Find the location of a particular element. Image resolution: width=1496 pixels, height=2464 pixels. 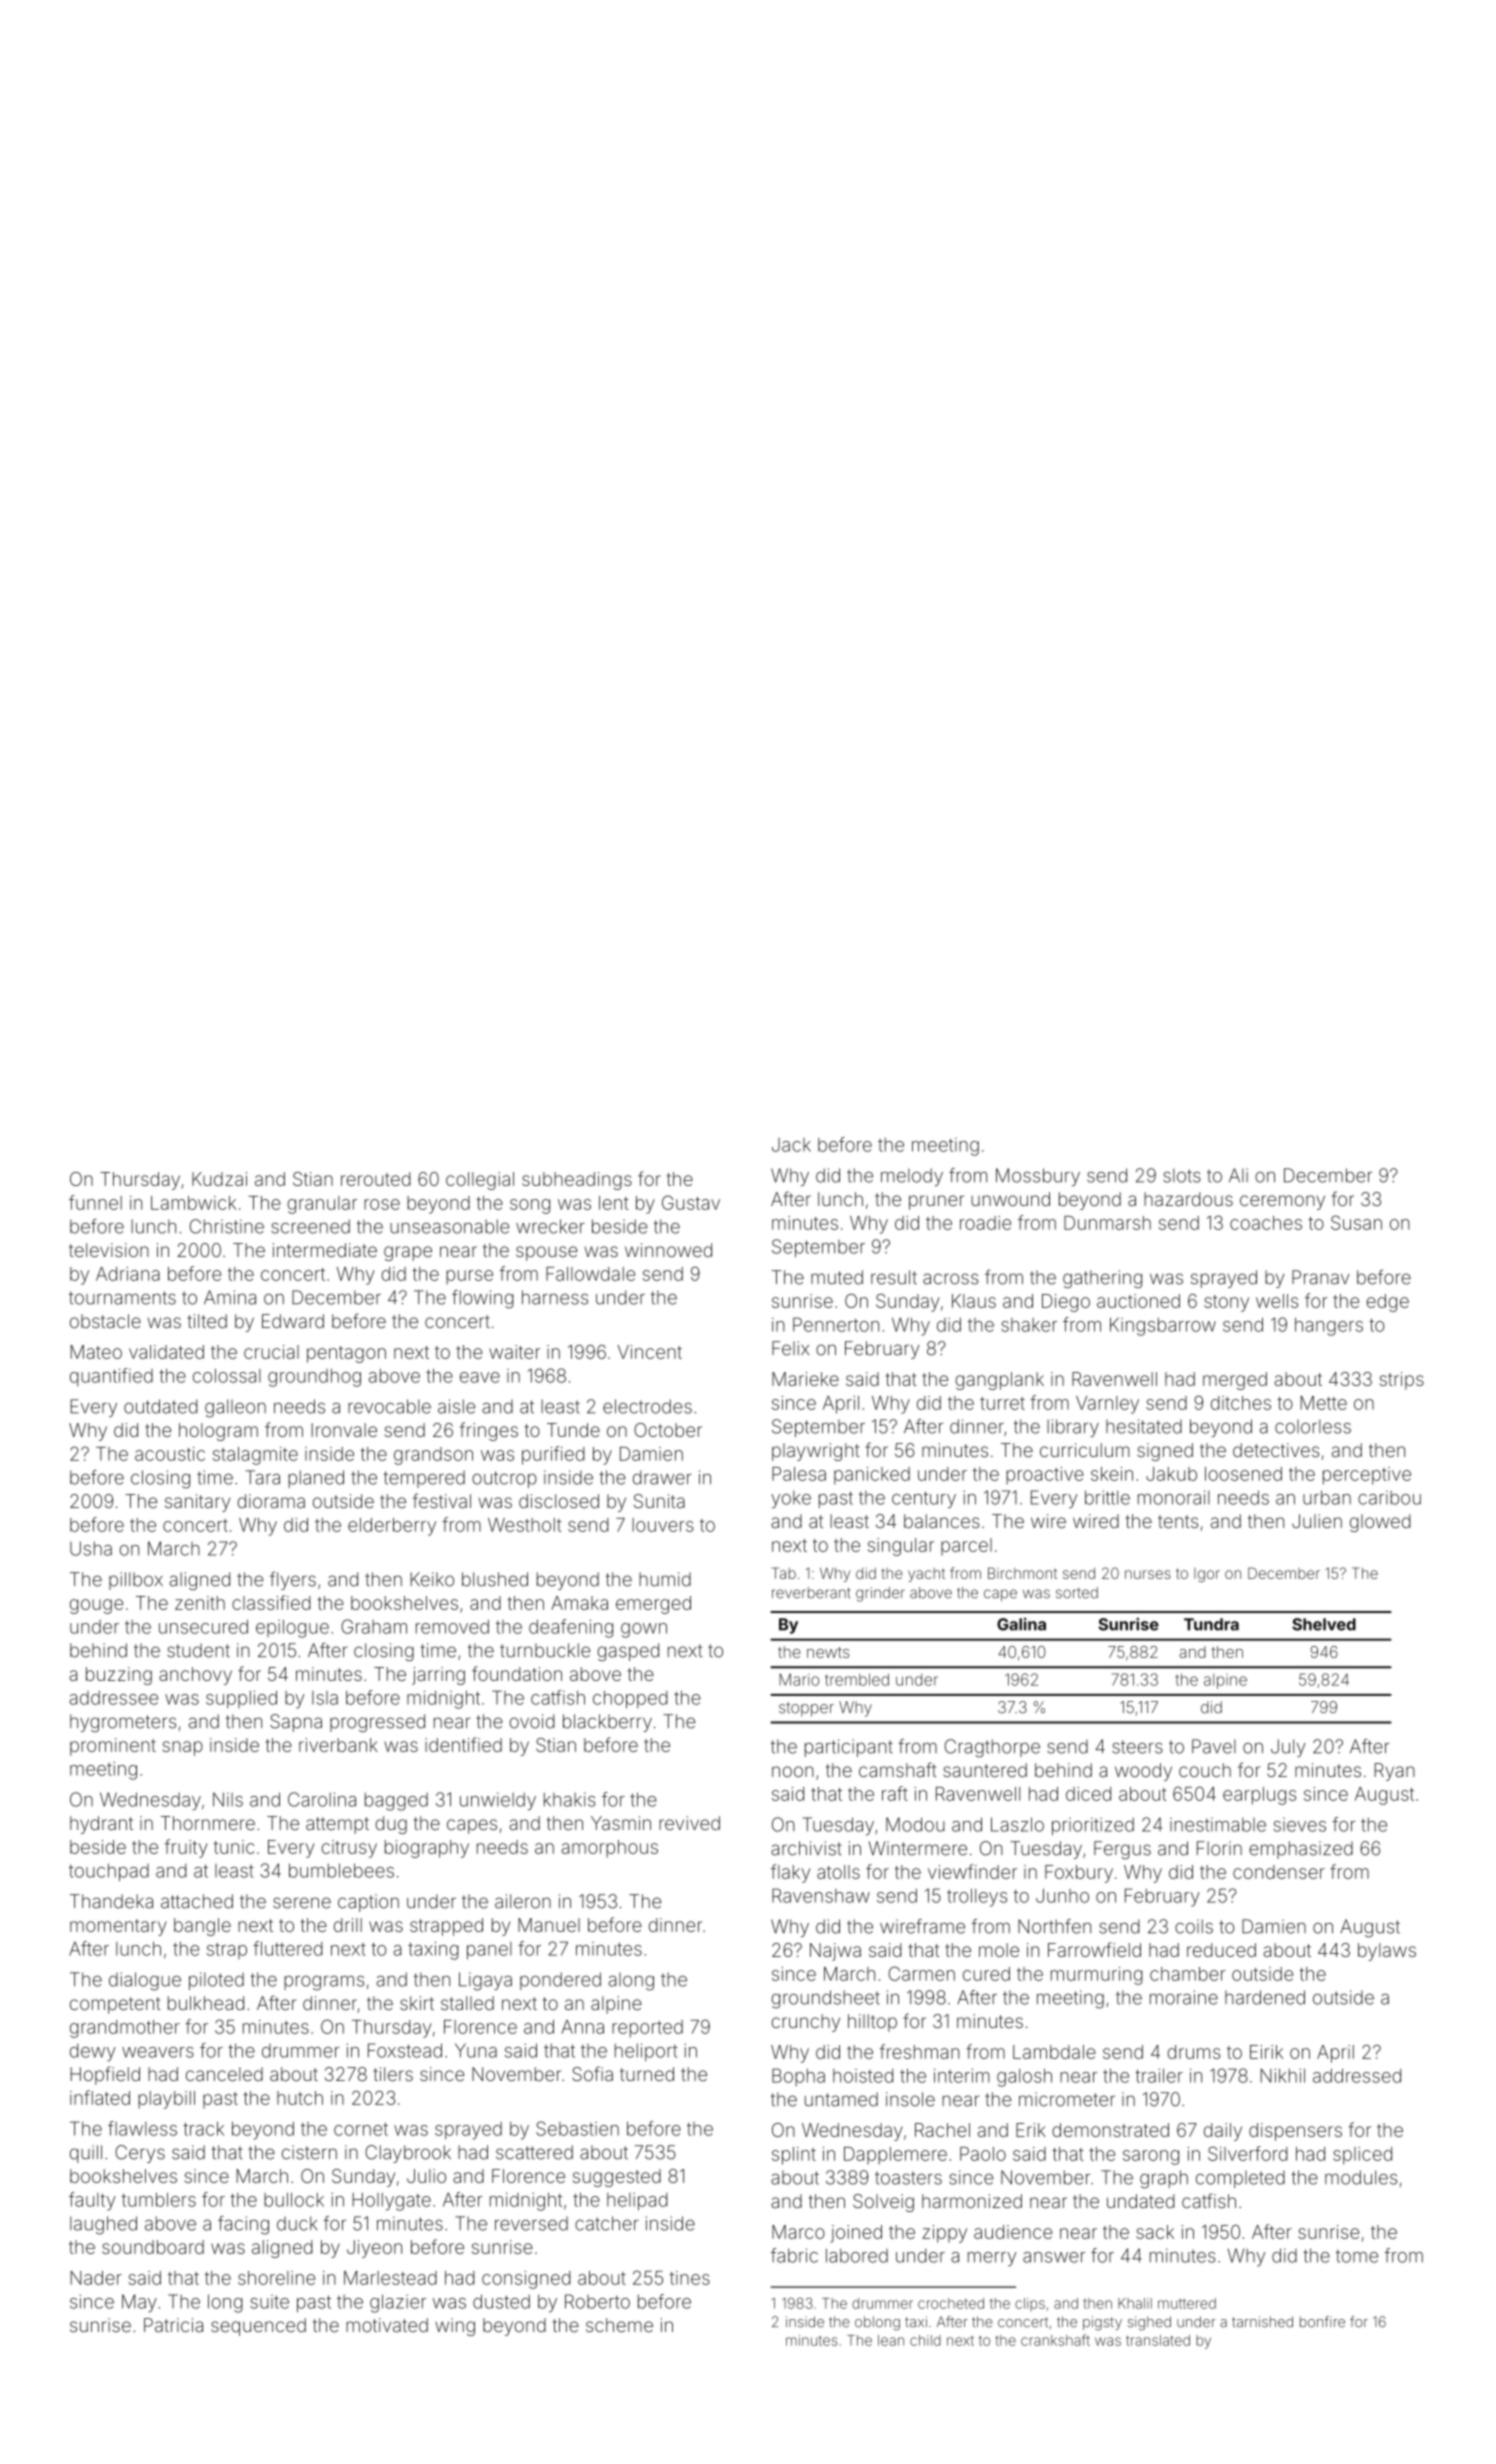

hangers is located at coordinates (1329, 1327).
